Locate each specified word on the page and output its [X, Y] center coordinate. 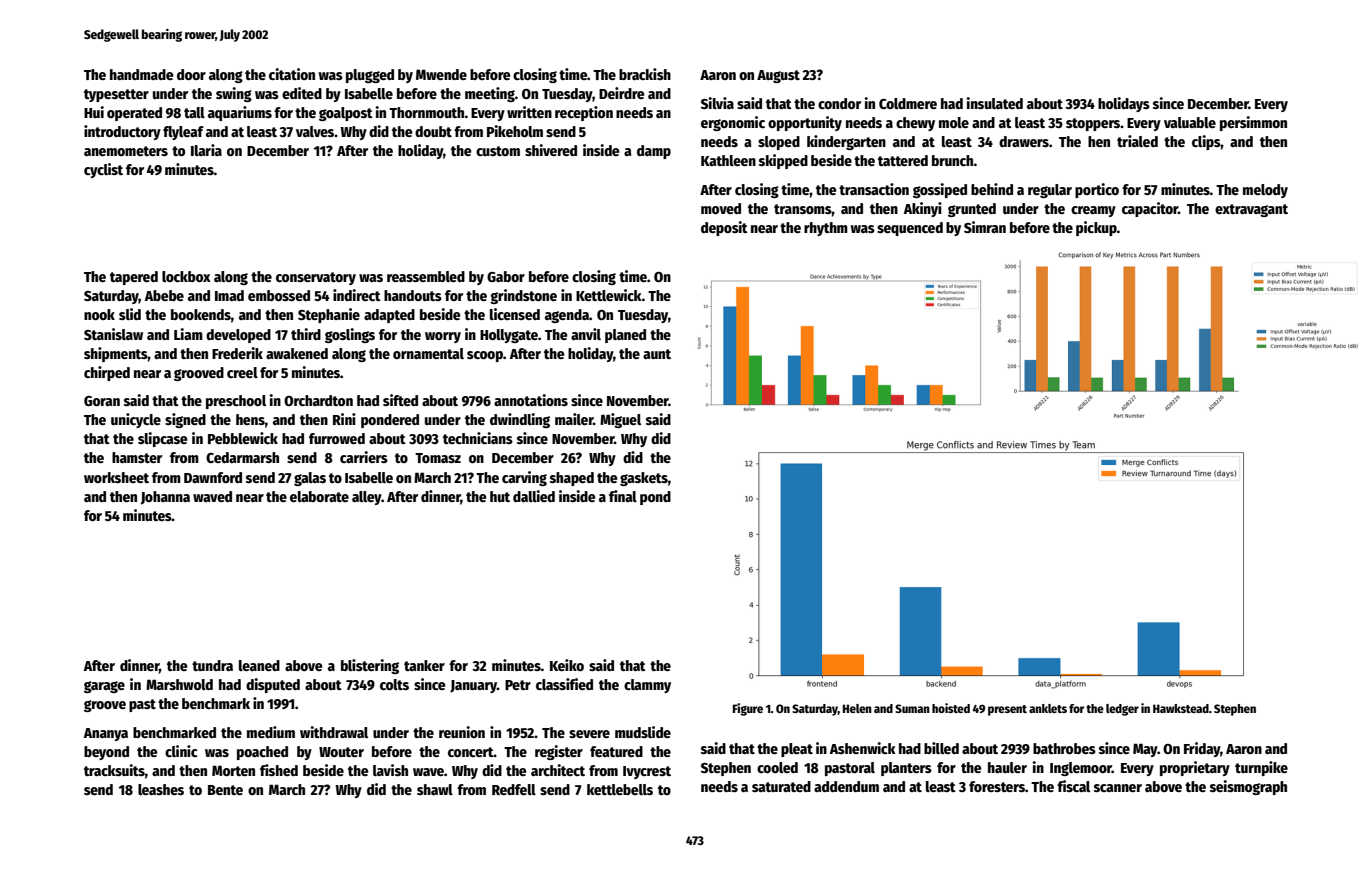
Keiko [567, 665]
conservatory [316, 278]
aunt [657, 354]
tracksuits [114, 770]
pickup [1096, 228]
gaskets [644, 479]
